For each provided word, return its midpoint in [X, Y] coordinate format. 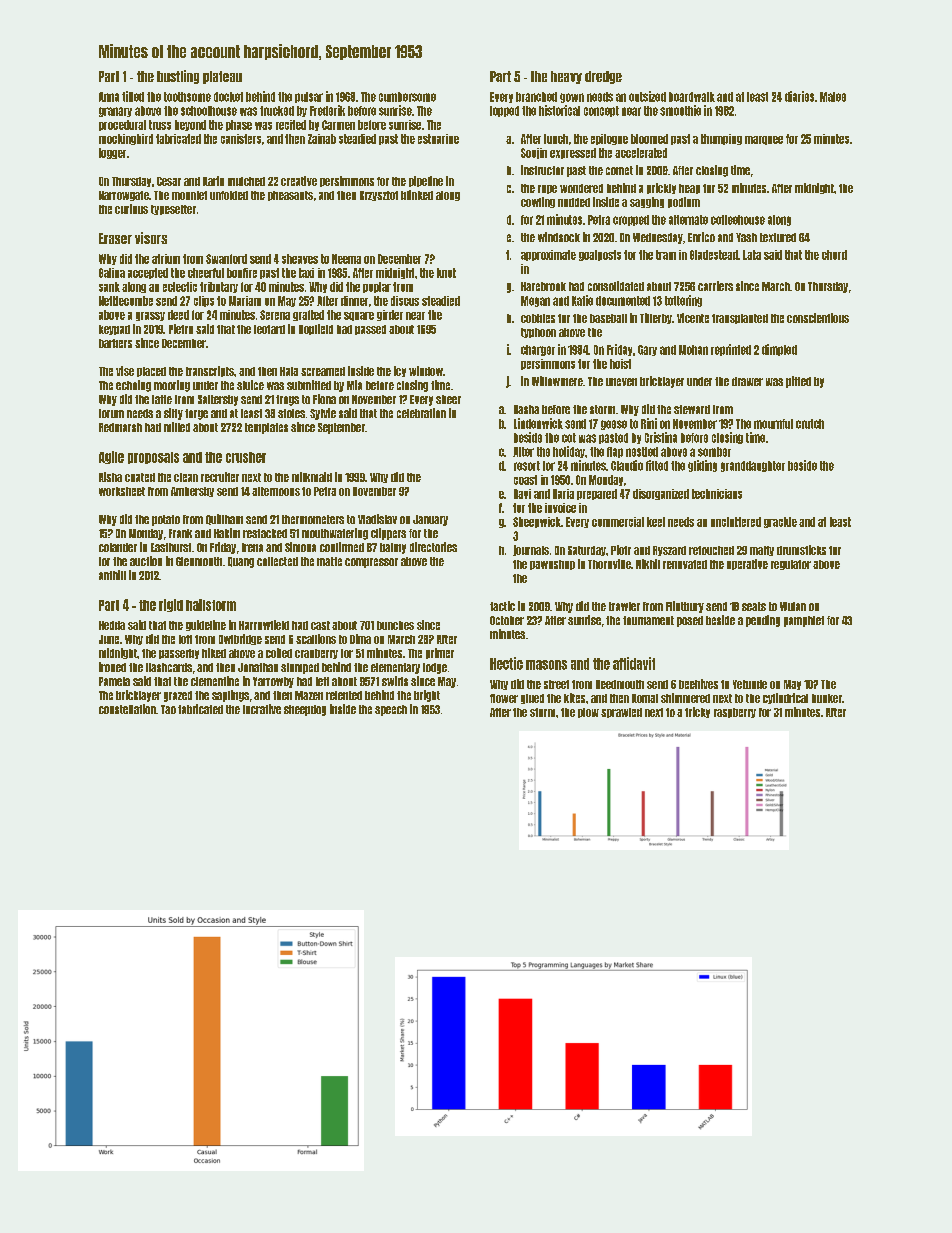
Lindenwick [538, 423]
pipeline [426, 181]
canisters [241, 139]
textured [778, 237]
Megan [535, 301]
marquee [764, 140]
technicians [717, 494]
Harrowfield [264, 625]
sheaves [300, 259]
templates [266, 428]
